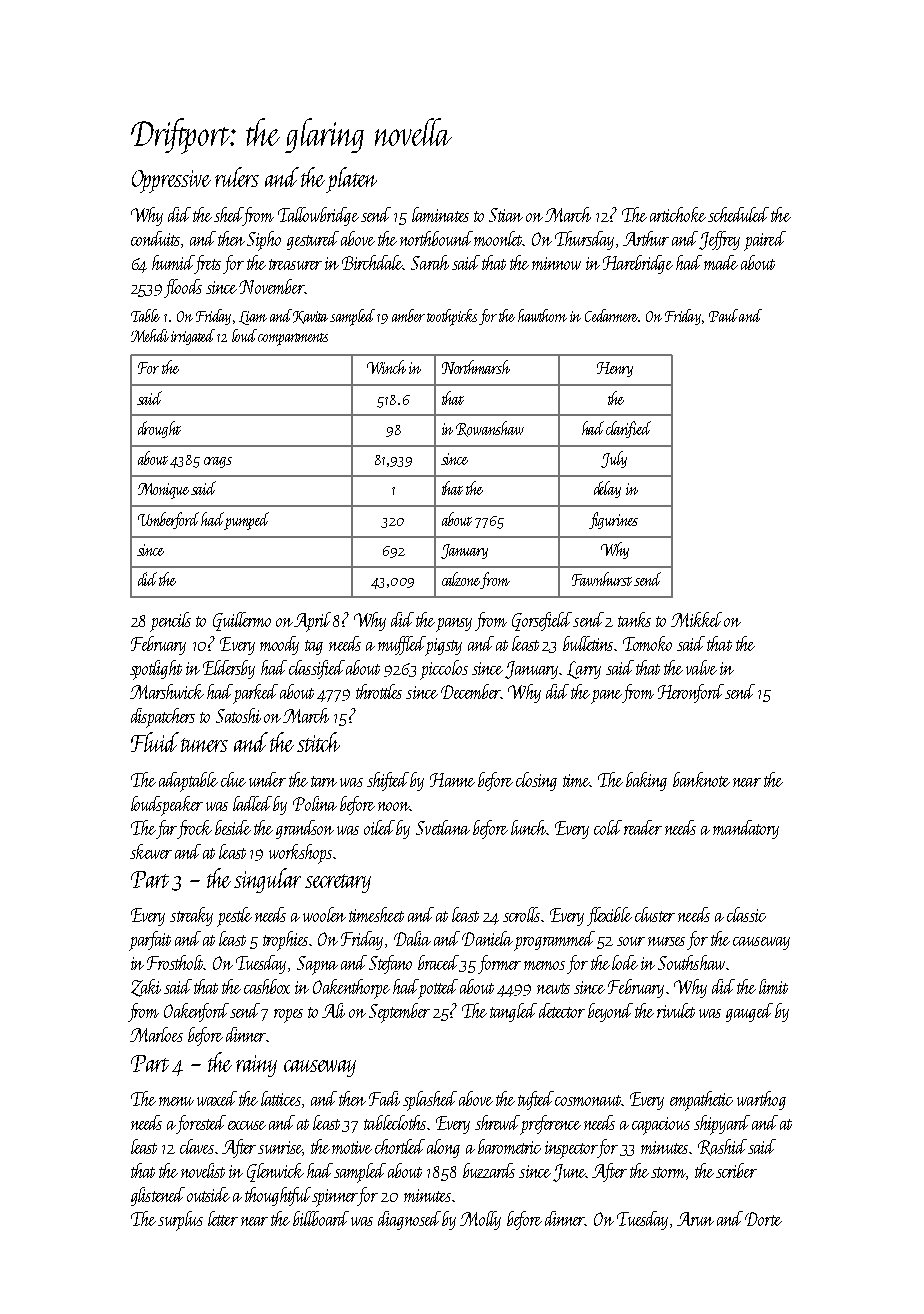 The width and height of the page is (924, 1314). I want to click on pumped, so click(246, 521).
